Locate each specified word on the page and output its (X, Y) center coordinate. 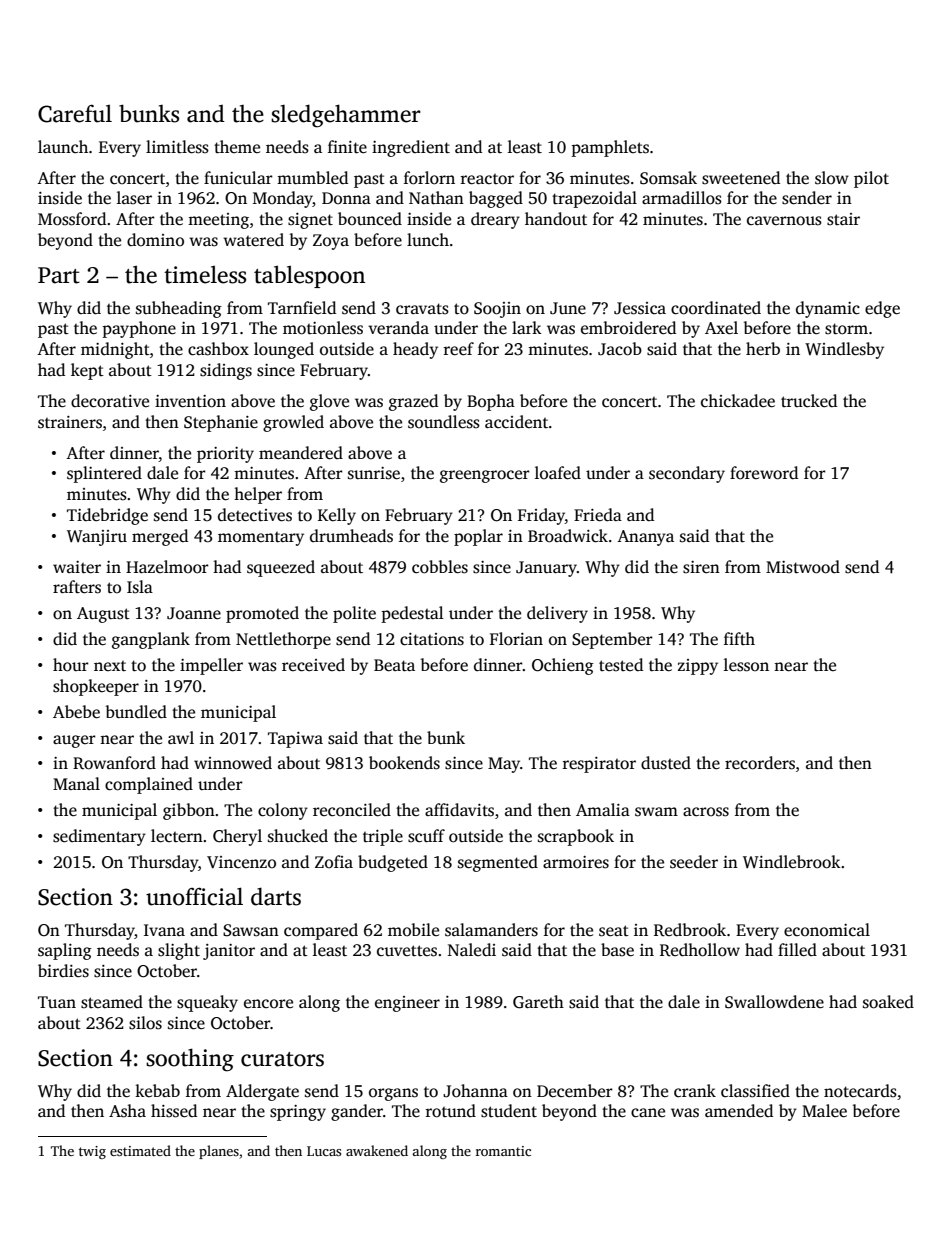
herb (763, 349)
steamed (112, 1002)
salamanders (491, 930)
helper (258, 495)
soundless (444, 422)
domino (155, 239)
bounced (370, 219)
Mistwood (803, 567)
